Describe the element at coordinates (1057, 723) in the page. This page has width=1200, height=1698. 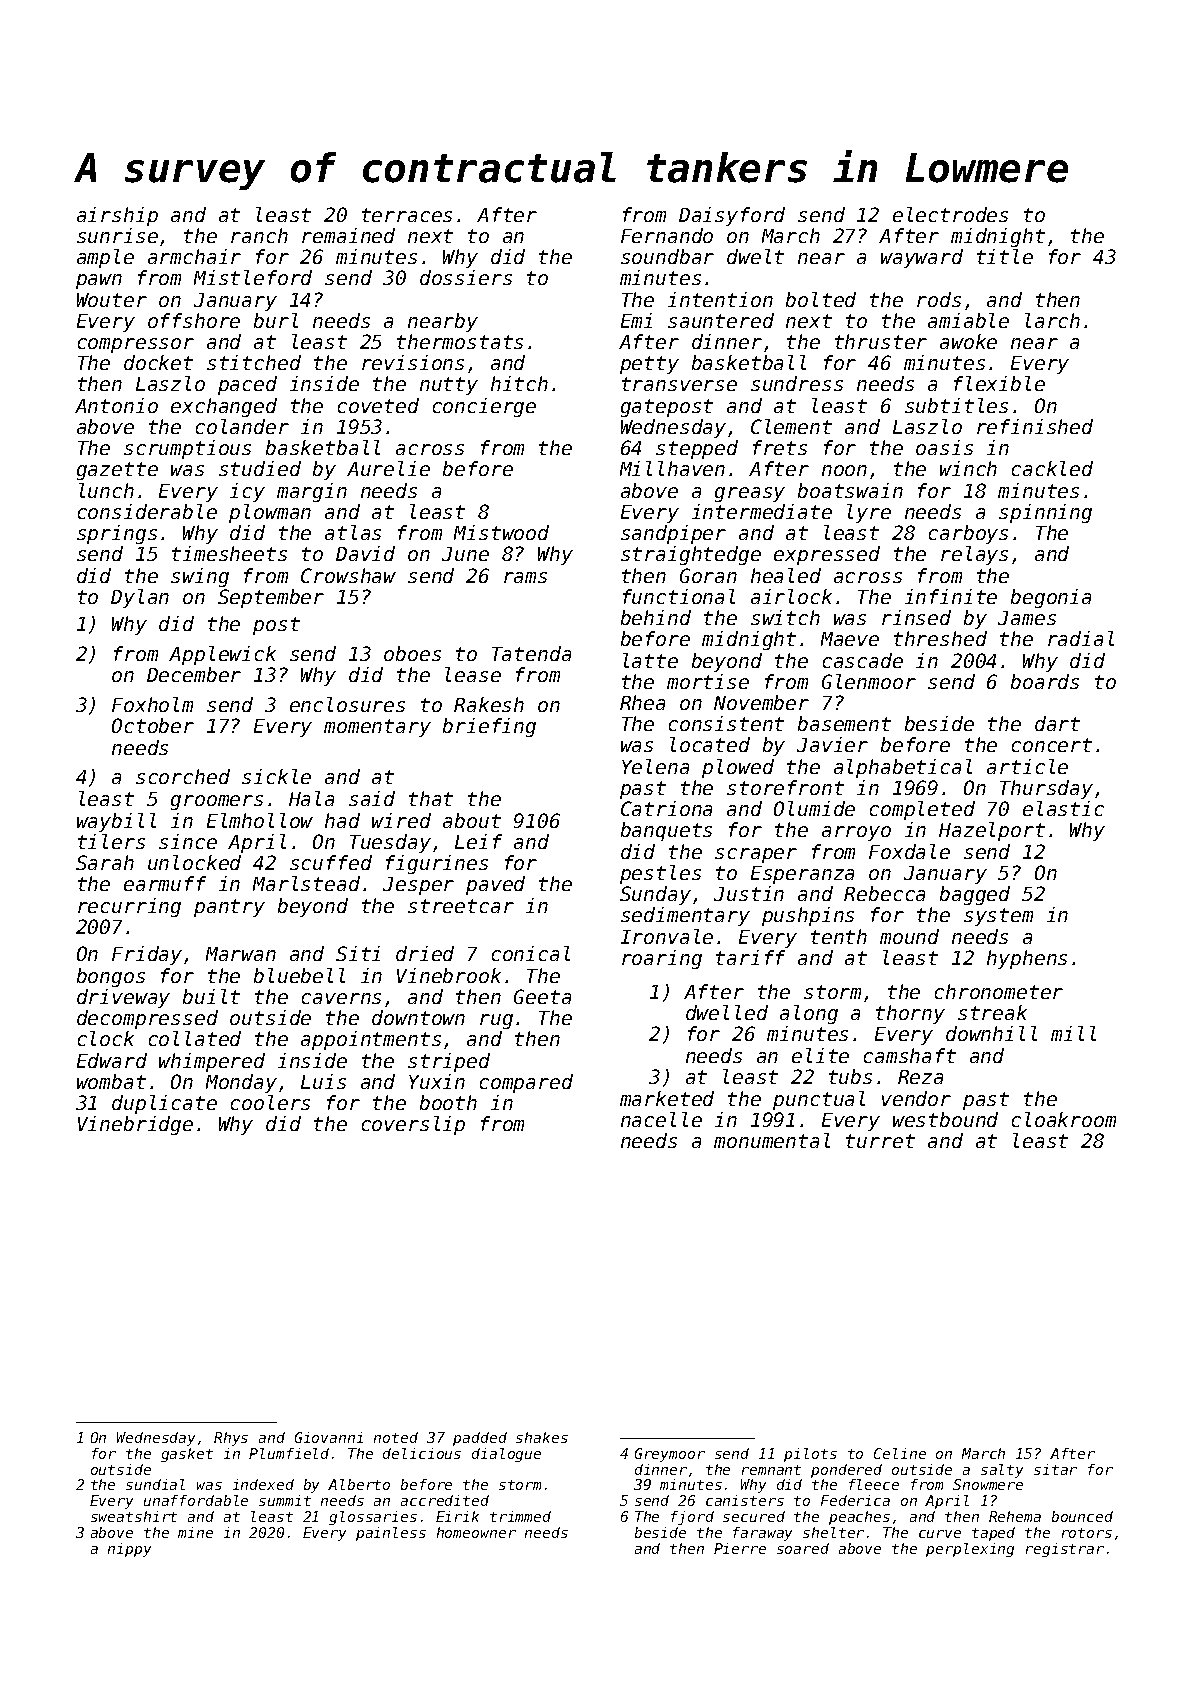
I see `dart` at that location.
